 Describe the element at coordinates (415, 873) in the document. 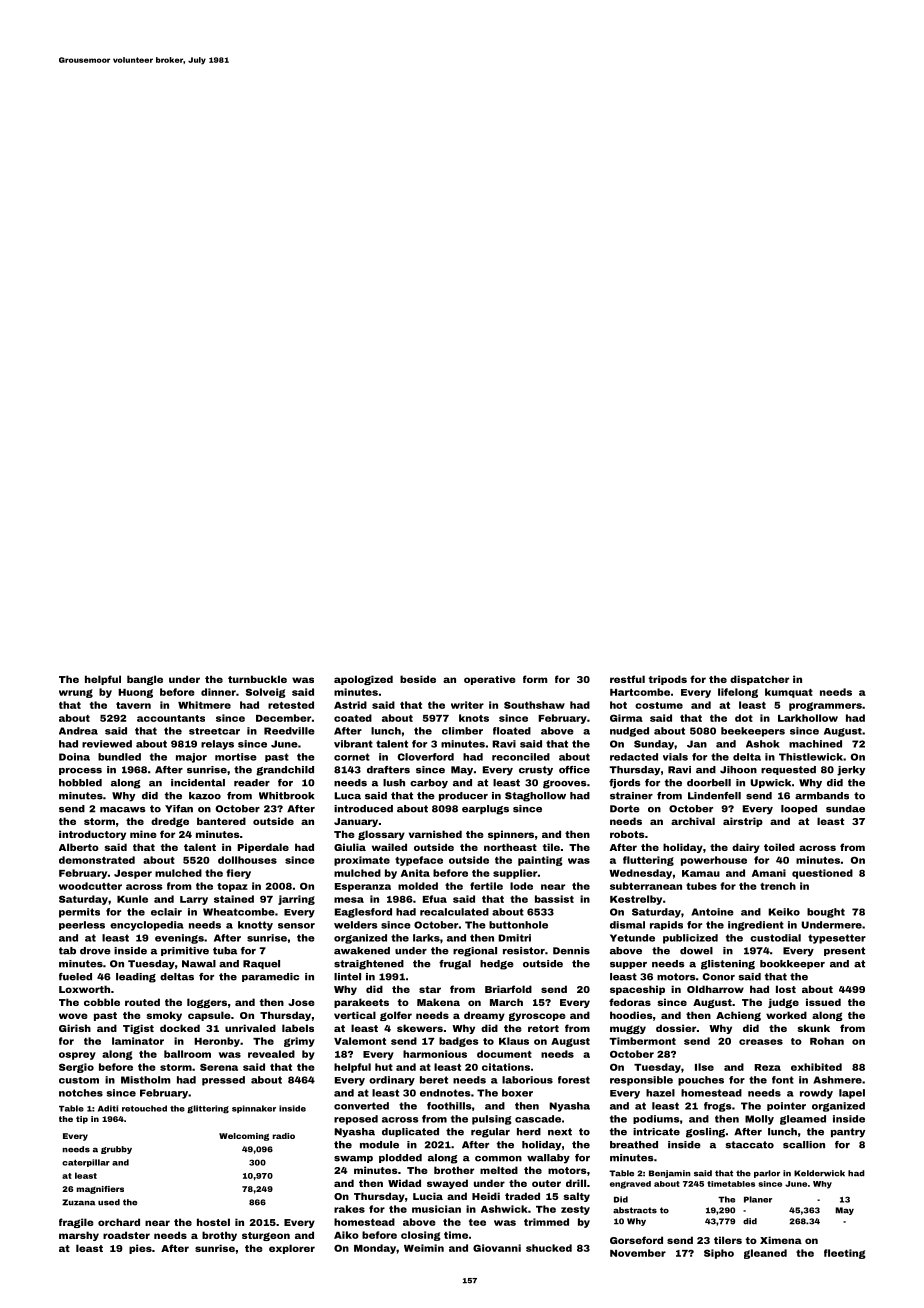

I see `Anita` at that location.
